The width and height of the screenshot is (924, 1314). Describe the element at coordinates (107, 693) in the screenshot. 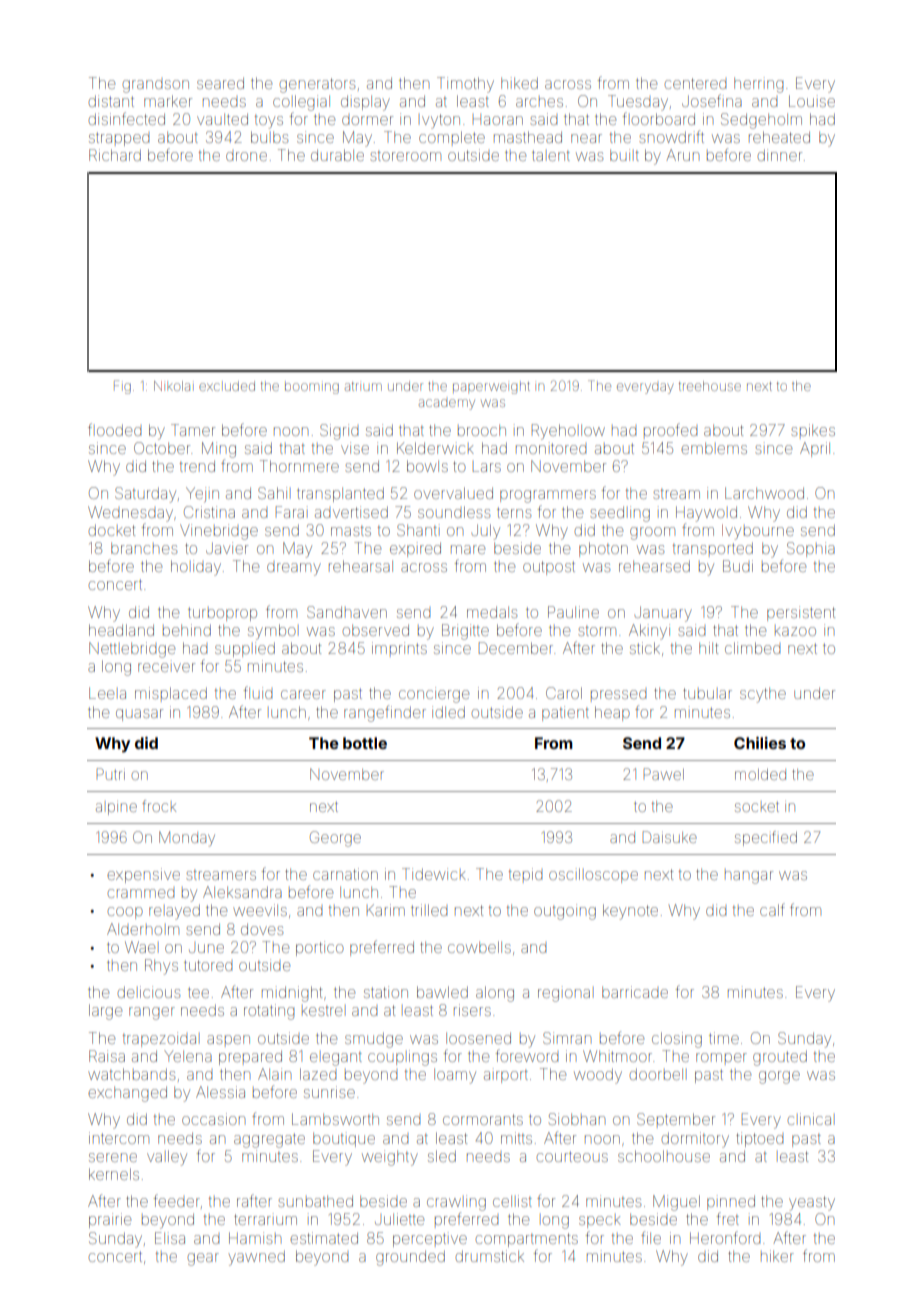

I see `Leela` at that location.
